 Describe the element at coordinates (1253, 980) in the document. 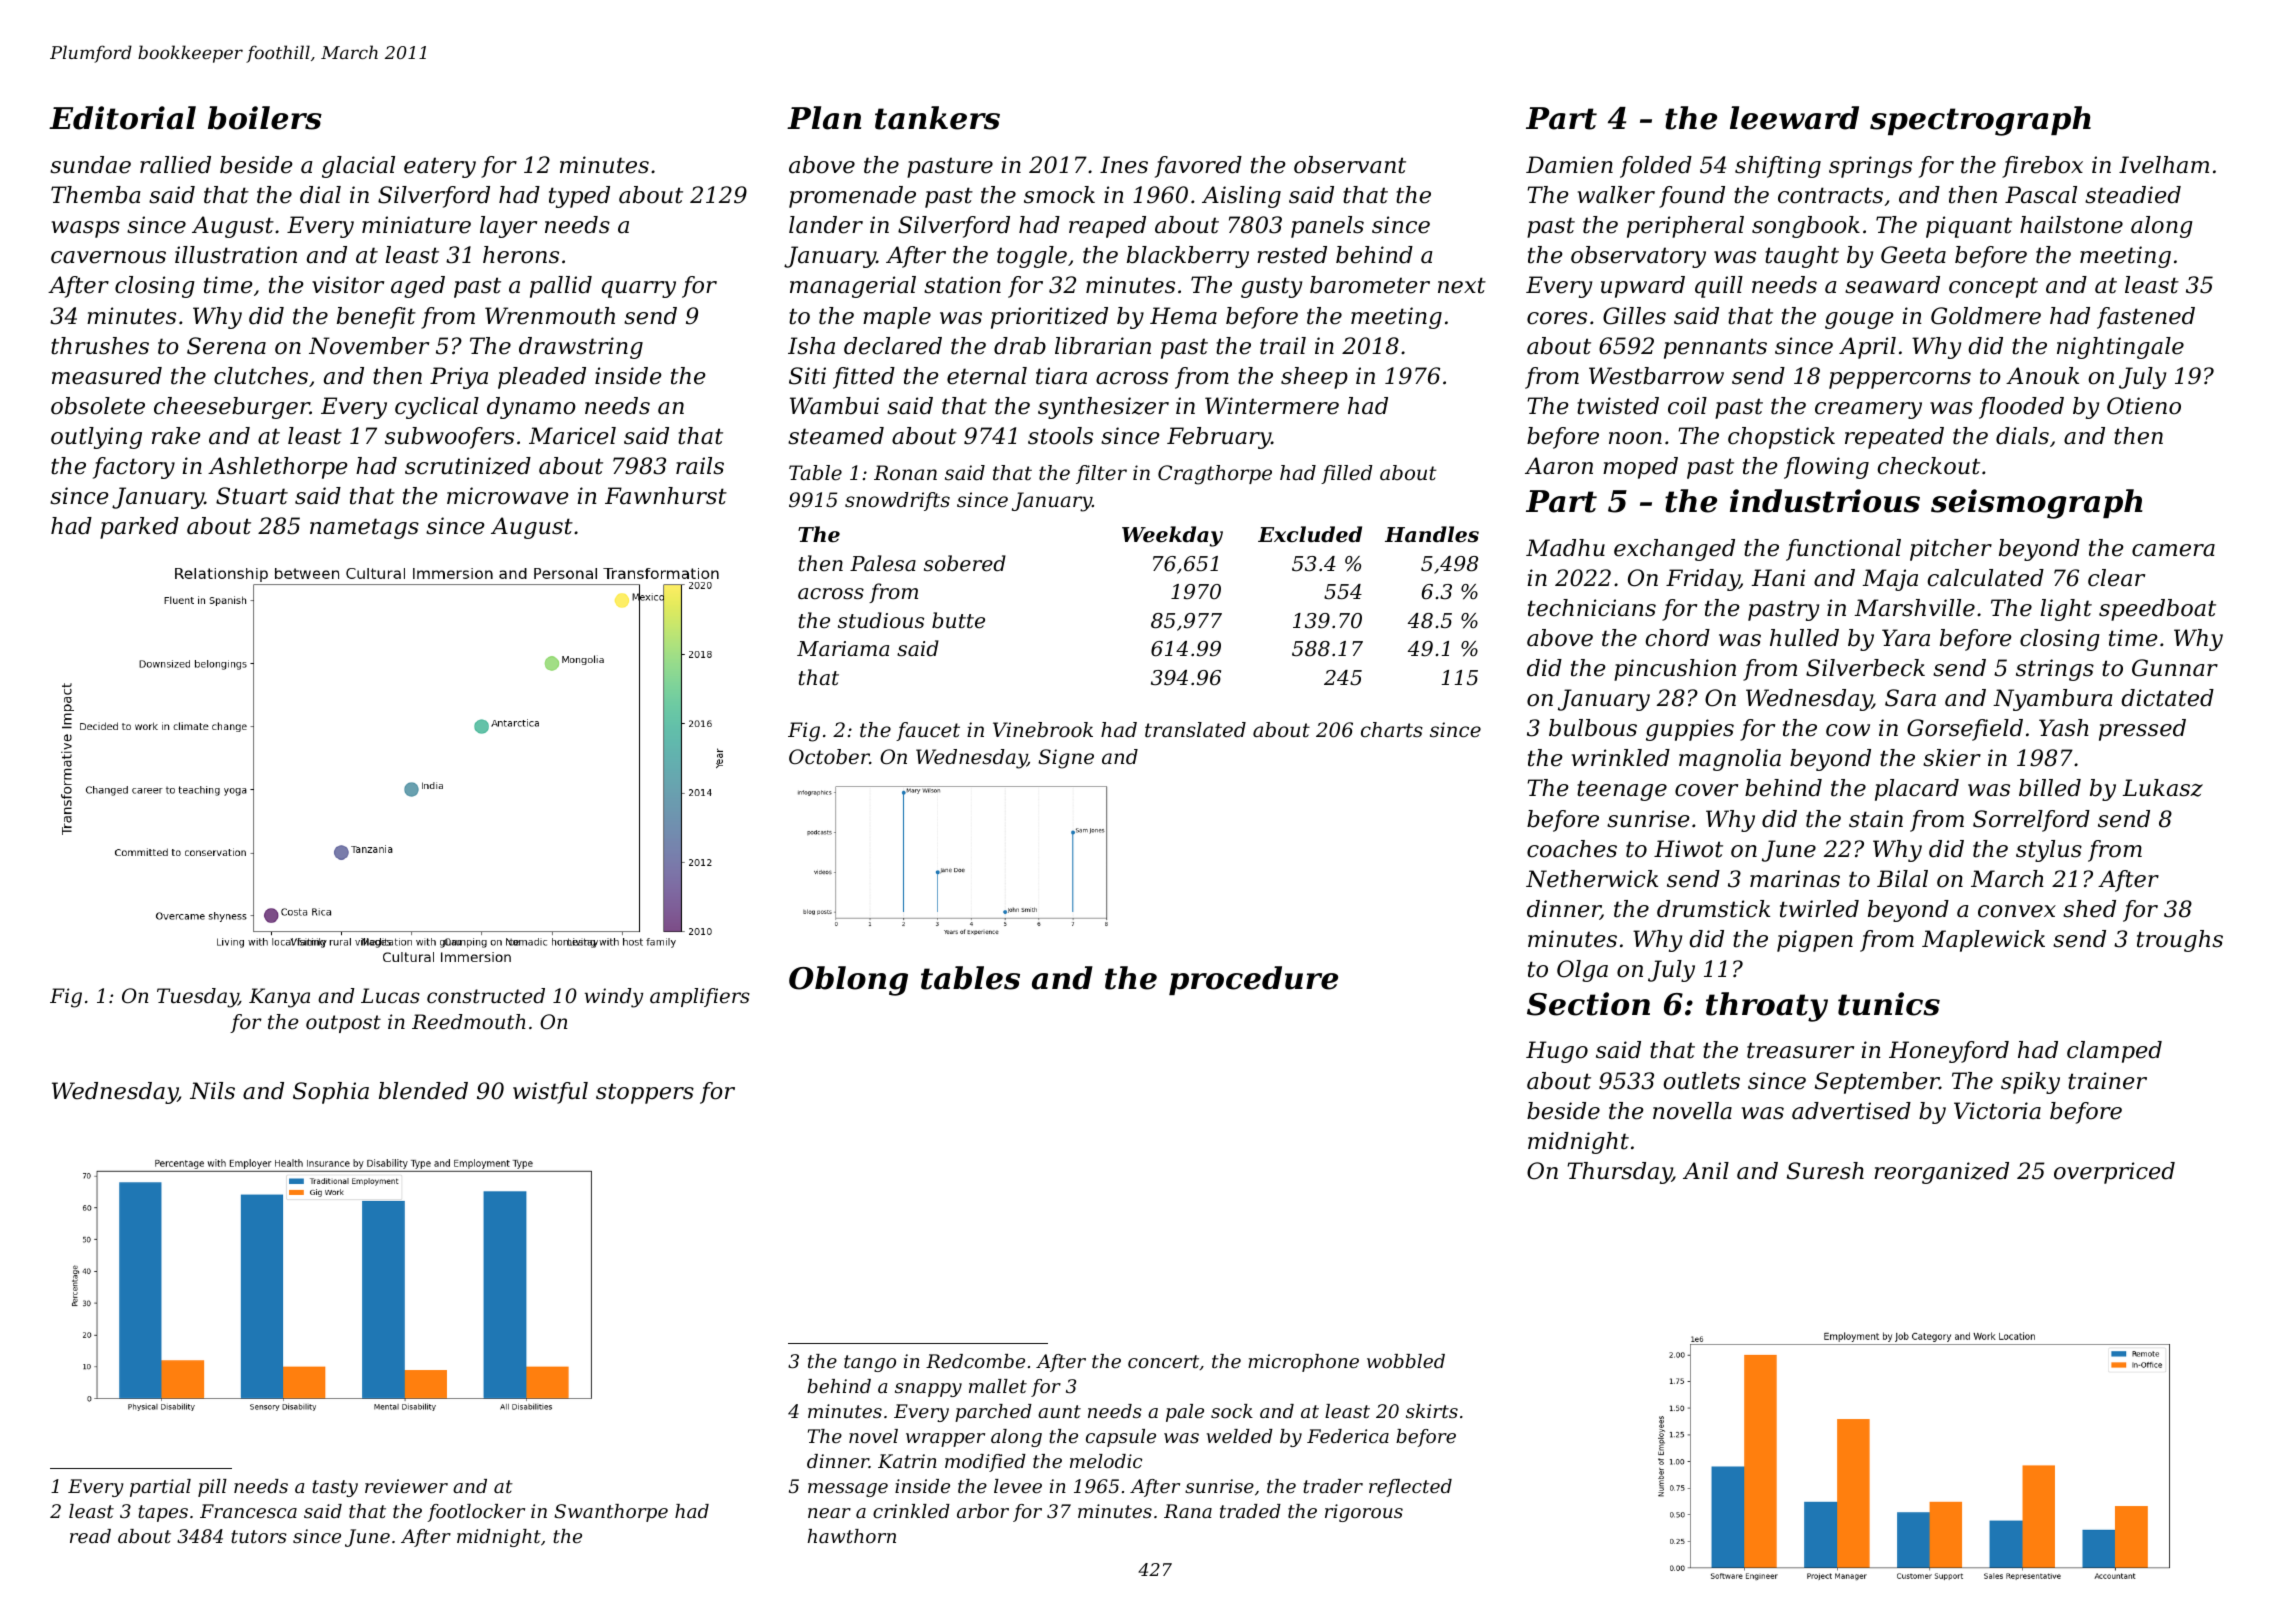

I see `procedure` at that location.
